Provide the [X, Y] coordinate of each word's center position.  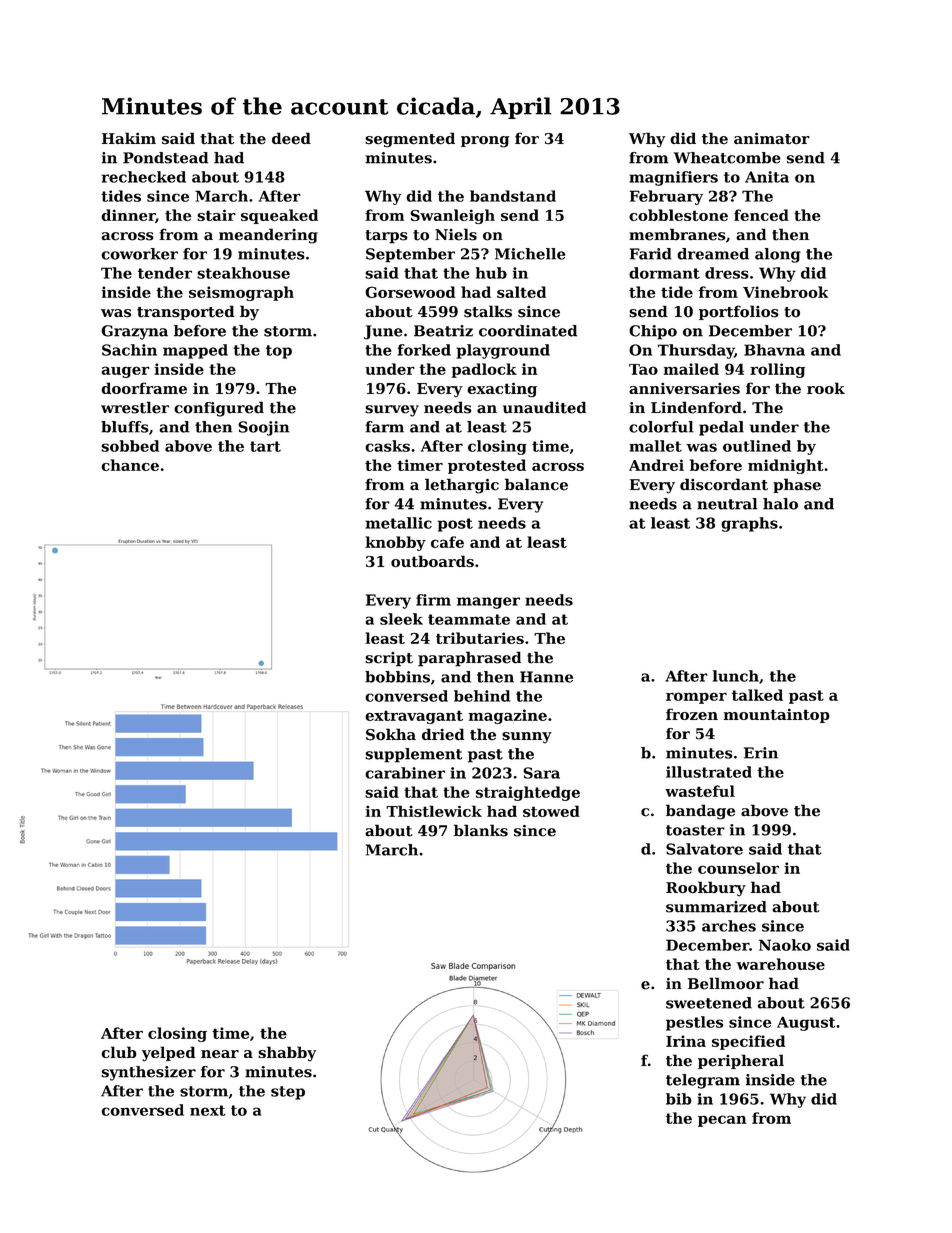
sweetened [709, 1003]
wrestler [135, 407]
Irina [686, 1041]
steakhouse [243, 273]
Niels [456, 234]
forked [424, 350]
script [389, 659]
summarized [716, 907]
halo [780, 504]
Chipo [653, 332]
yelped [168, 1054]
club [119, 1052]
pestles [694, 1023]
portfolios [739, 312]
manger [488, 603]
